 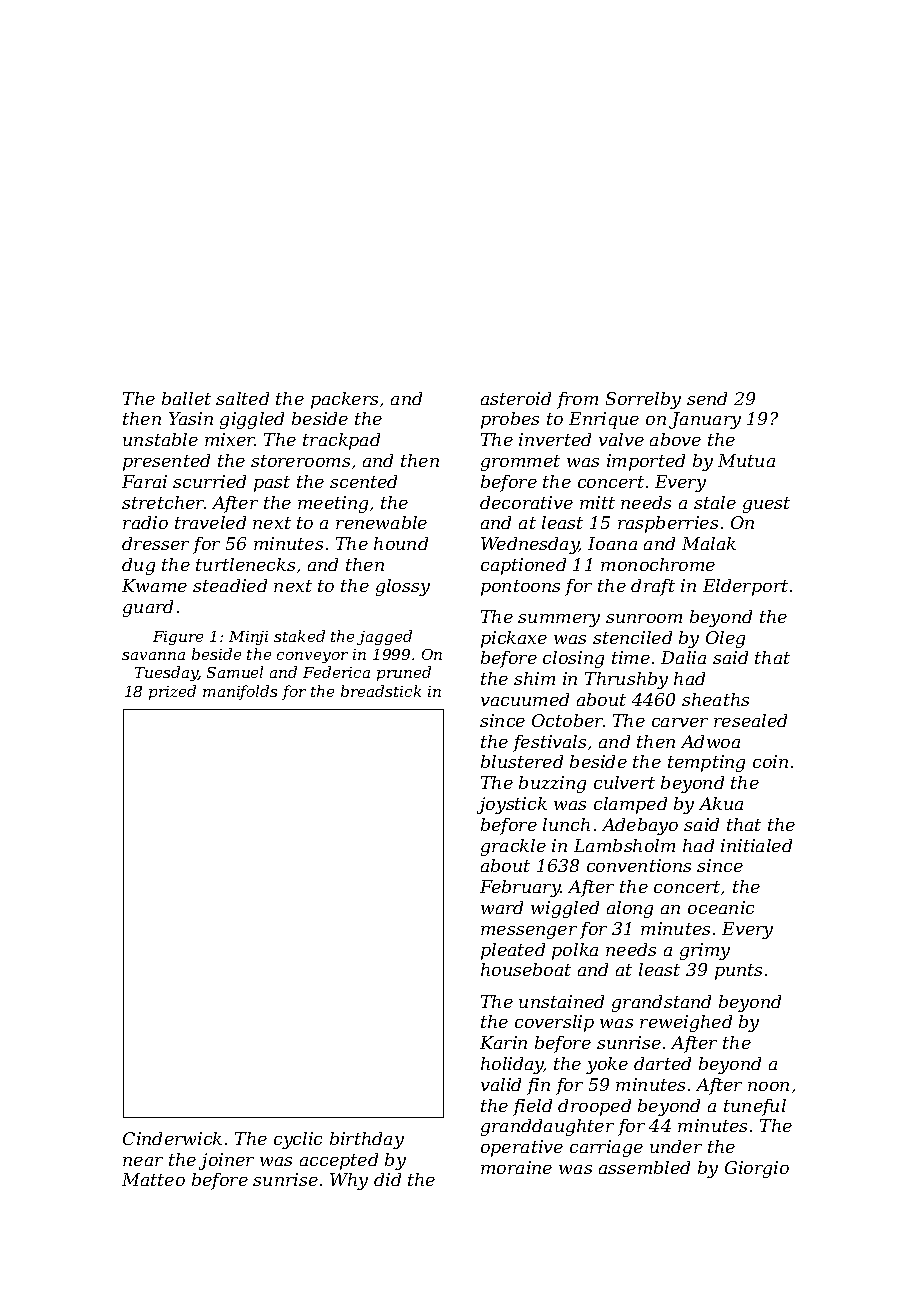 What do you see at coordinates (363, 481) in the document?
I see `scented` at bounding box center [363, 481].
